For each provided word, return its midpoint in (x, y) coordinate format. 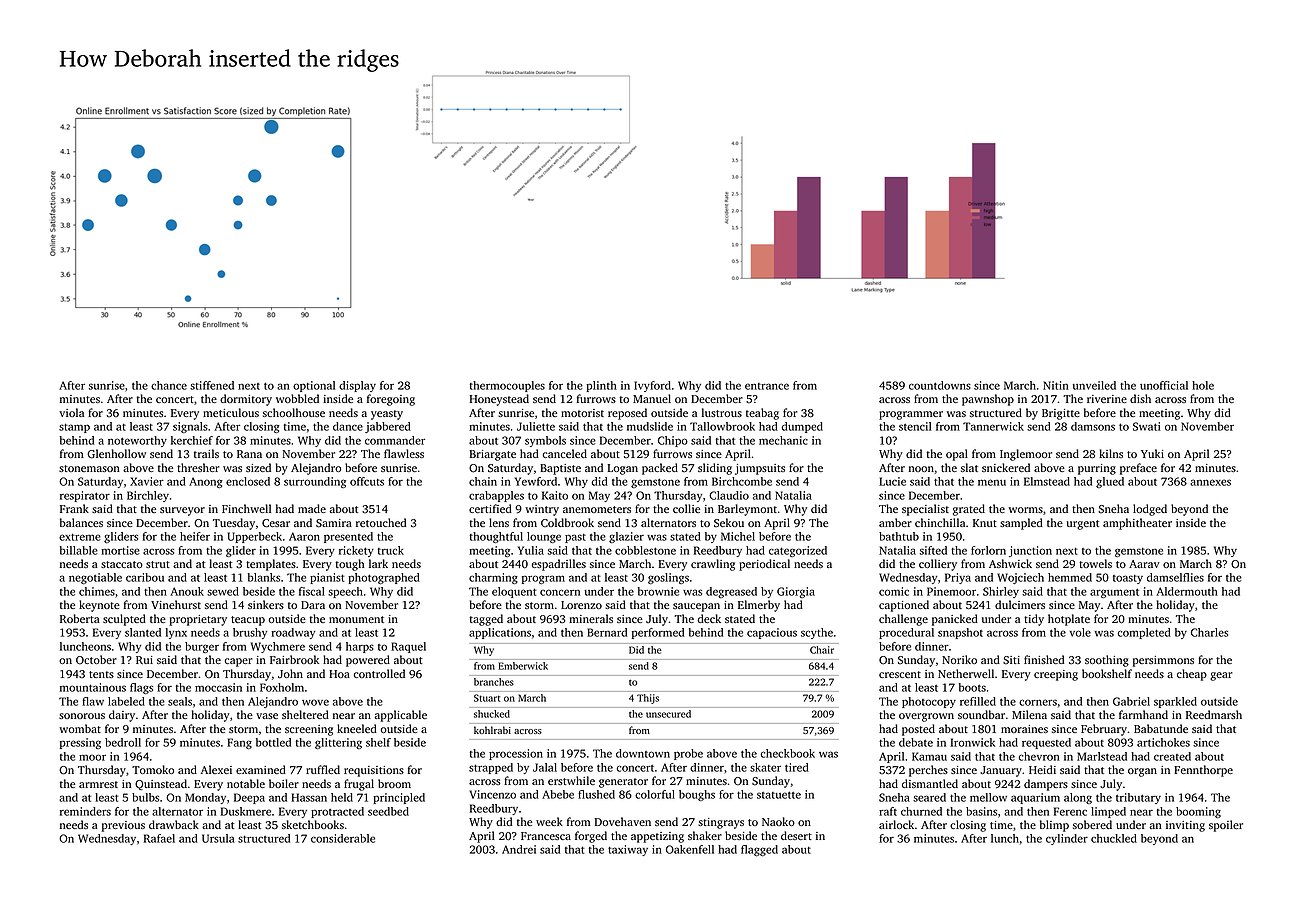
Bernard (607, 632)
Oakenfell (690, 849)
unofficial (1164, 385)
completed (1144, 633)
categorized (798, 551)
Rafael (159, 838)
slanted (143, 632)
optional (314, 386)
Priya (958, 578)
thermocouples (507, 386)
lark (378, 563)
